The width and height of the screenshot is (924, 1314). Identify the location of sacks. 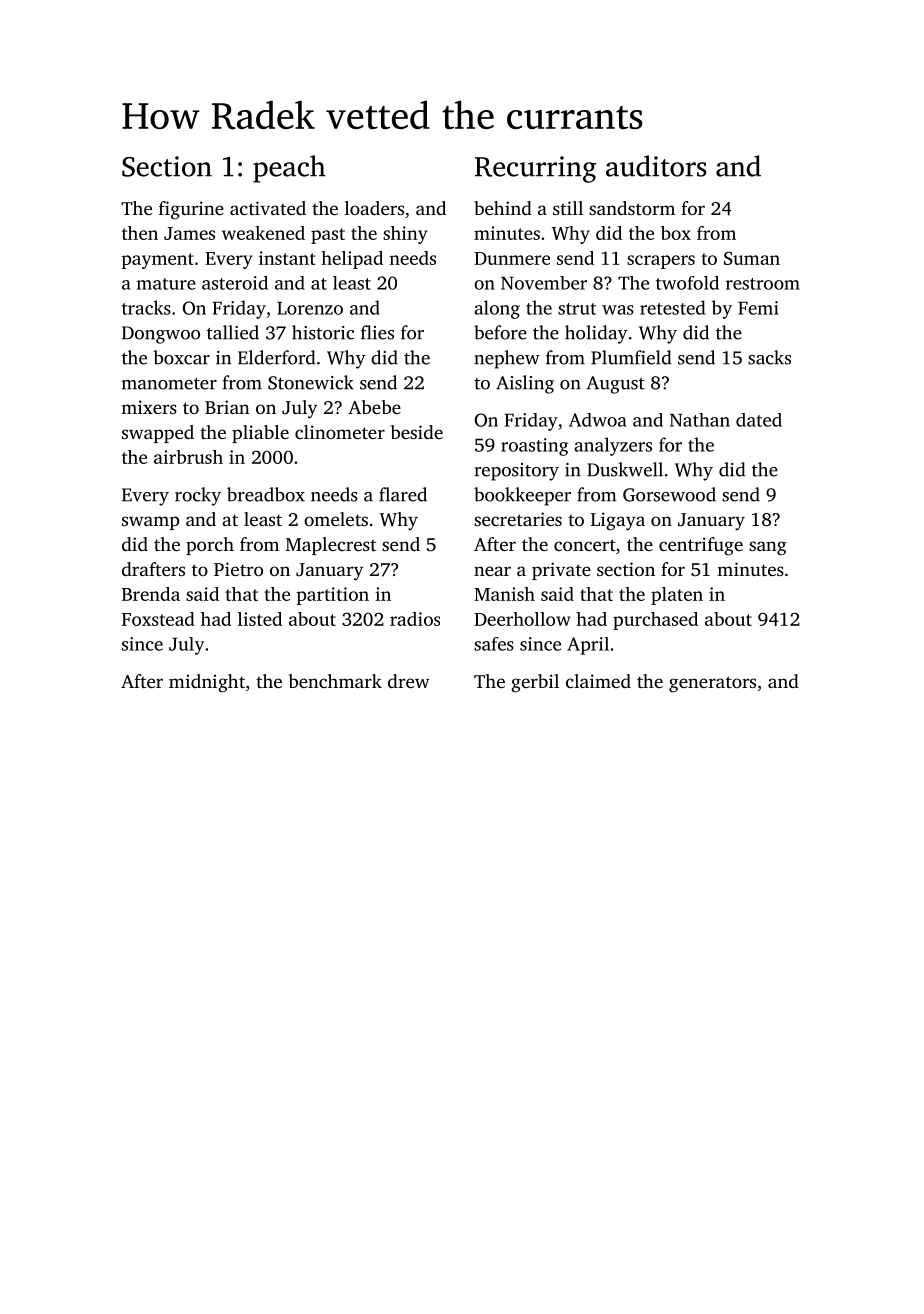
(769, 357).
